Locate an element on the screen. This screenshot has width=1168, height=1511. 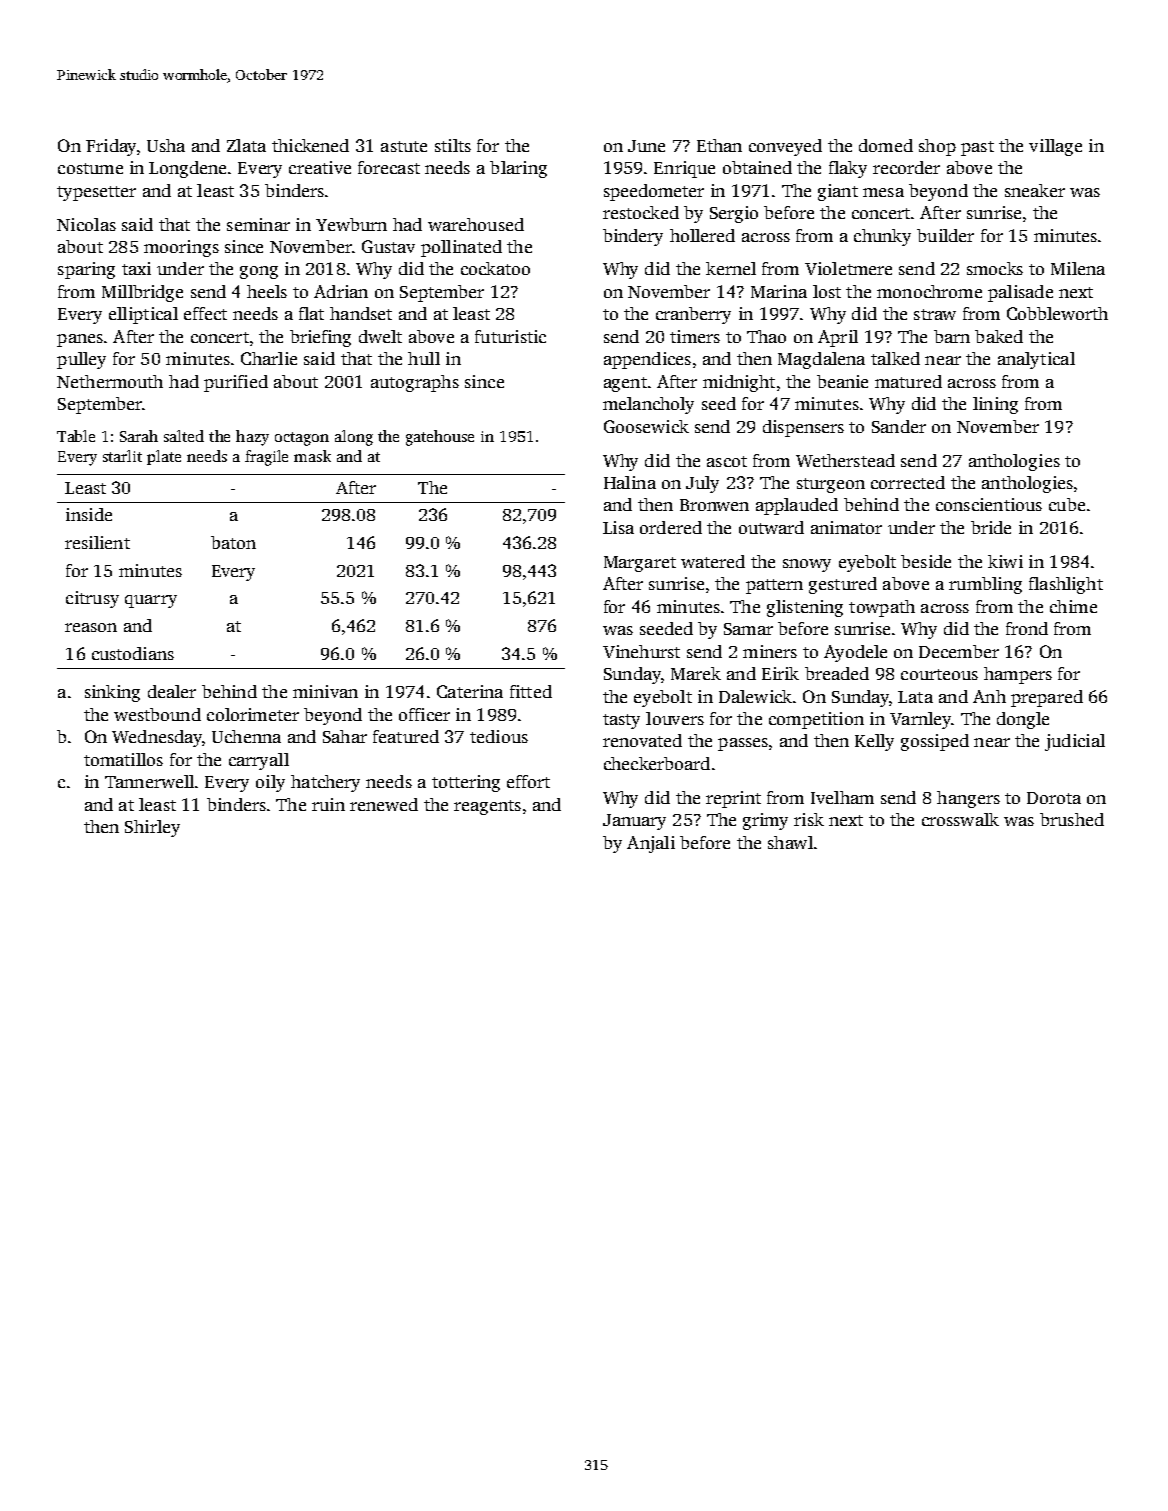
Longdene is located at coordinates (187, 169).
